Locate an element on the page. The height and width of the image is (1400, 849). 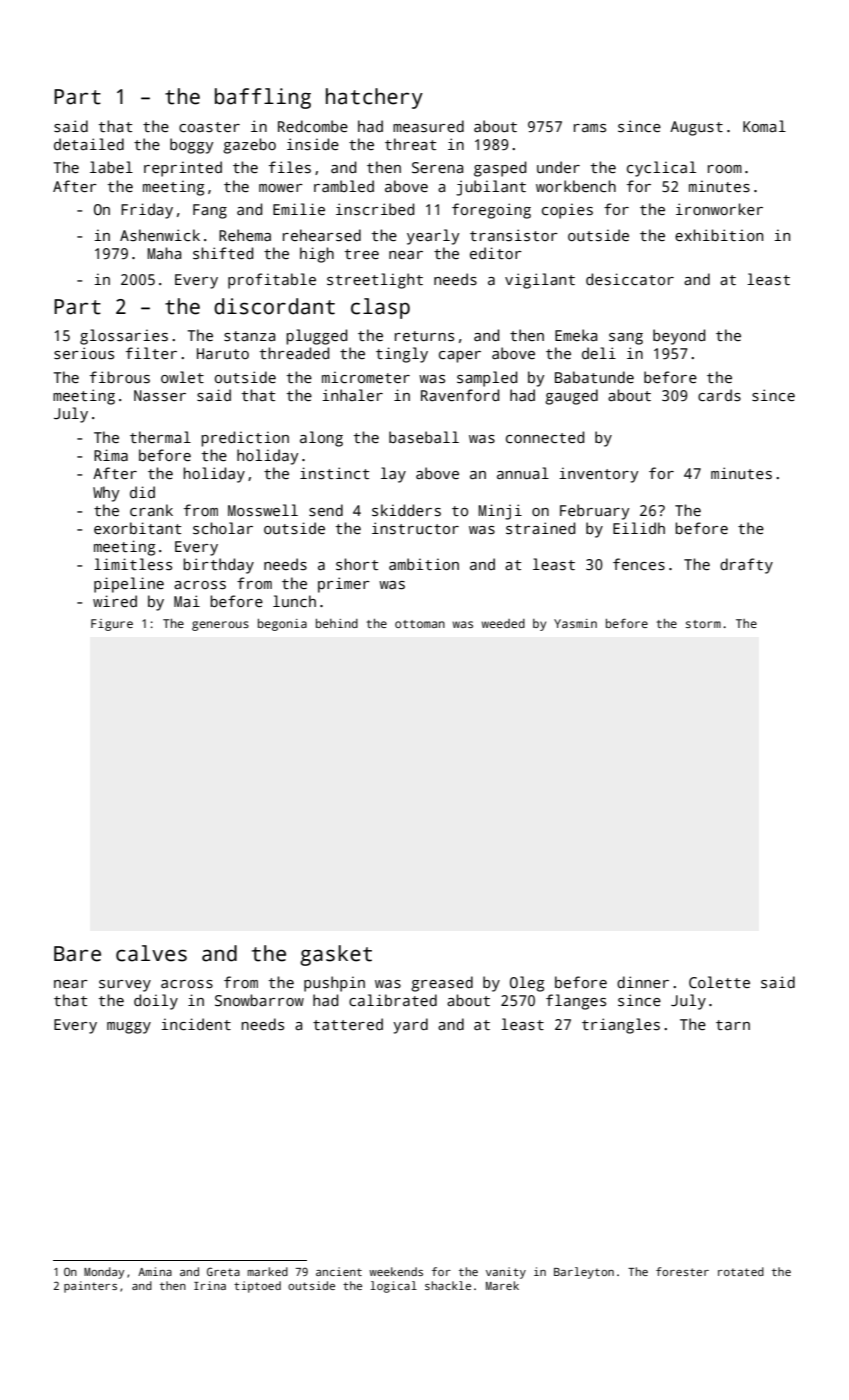
painters is located at coordinates (90, 1287).
